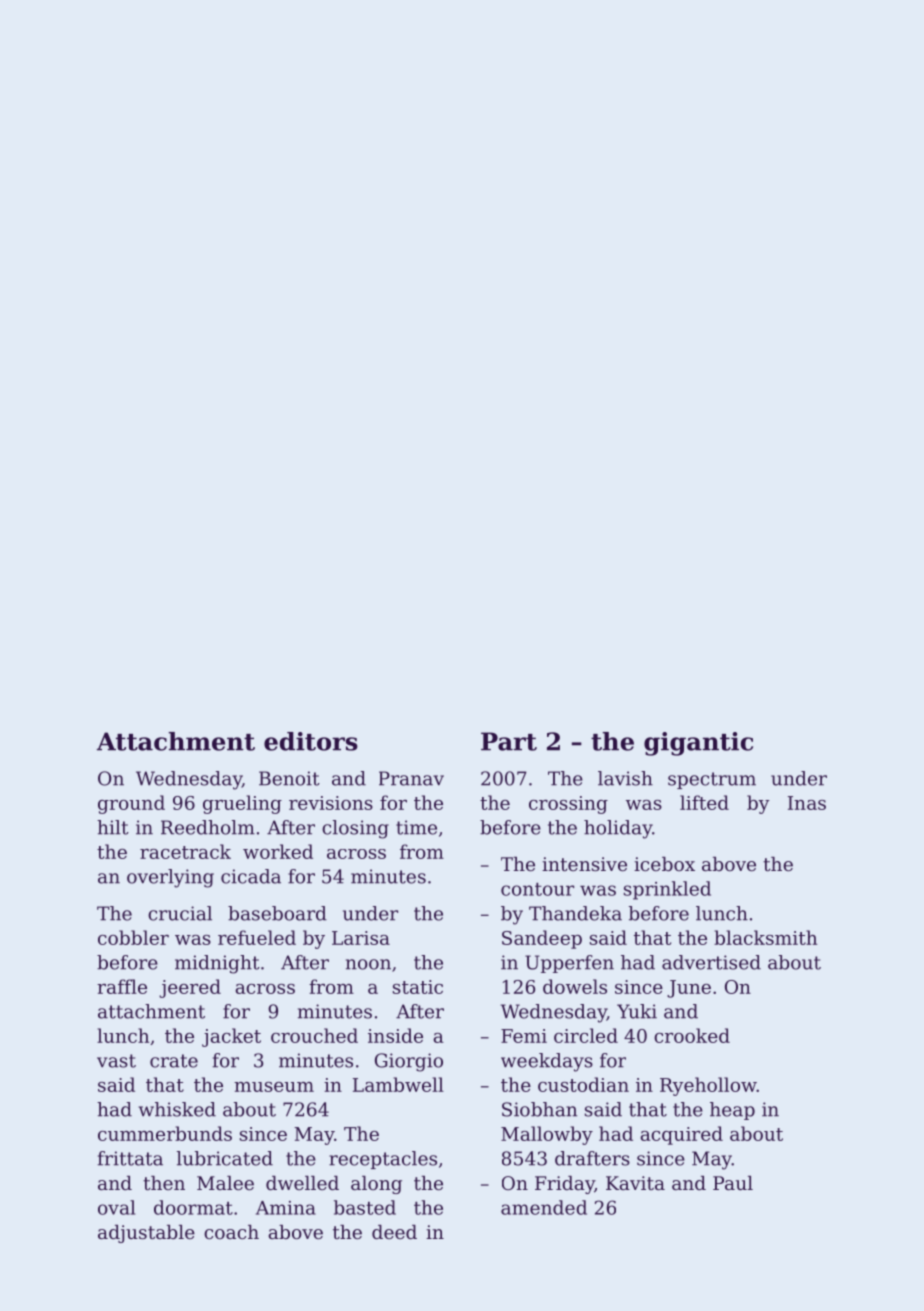  What do you see at coordinates (208, 827) in the page?
I see `Reedholm` at bounding box center [208, 827].
